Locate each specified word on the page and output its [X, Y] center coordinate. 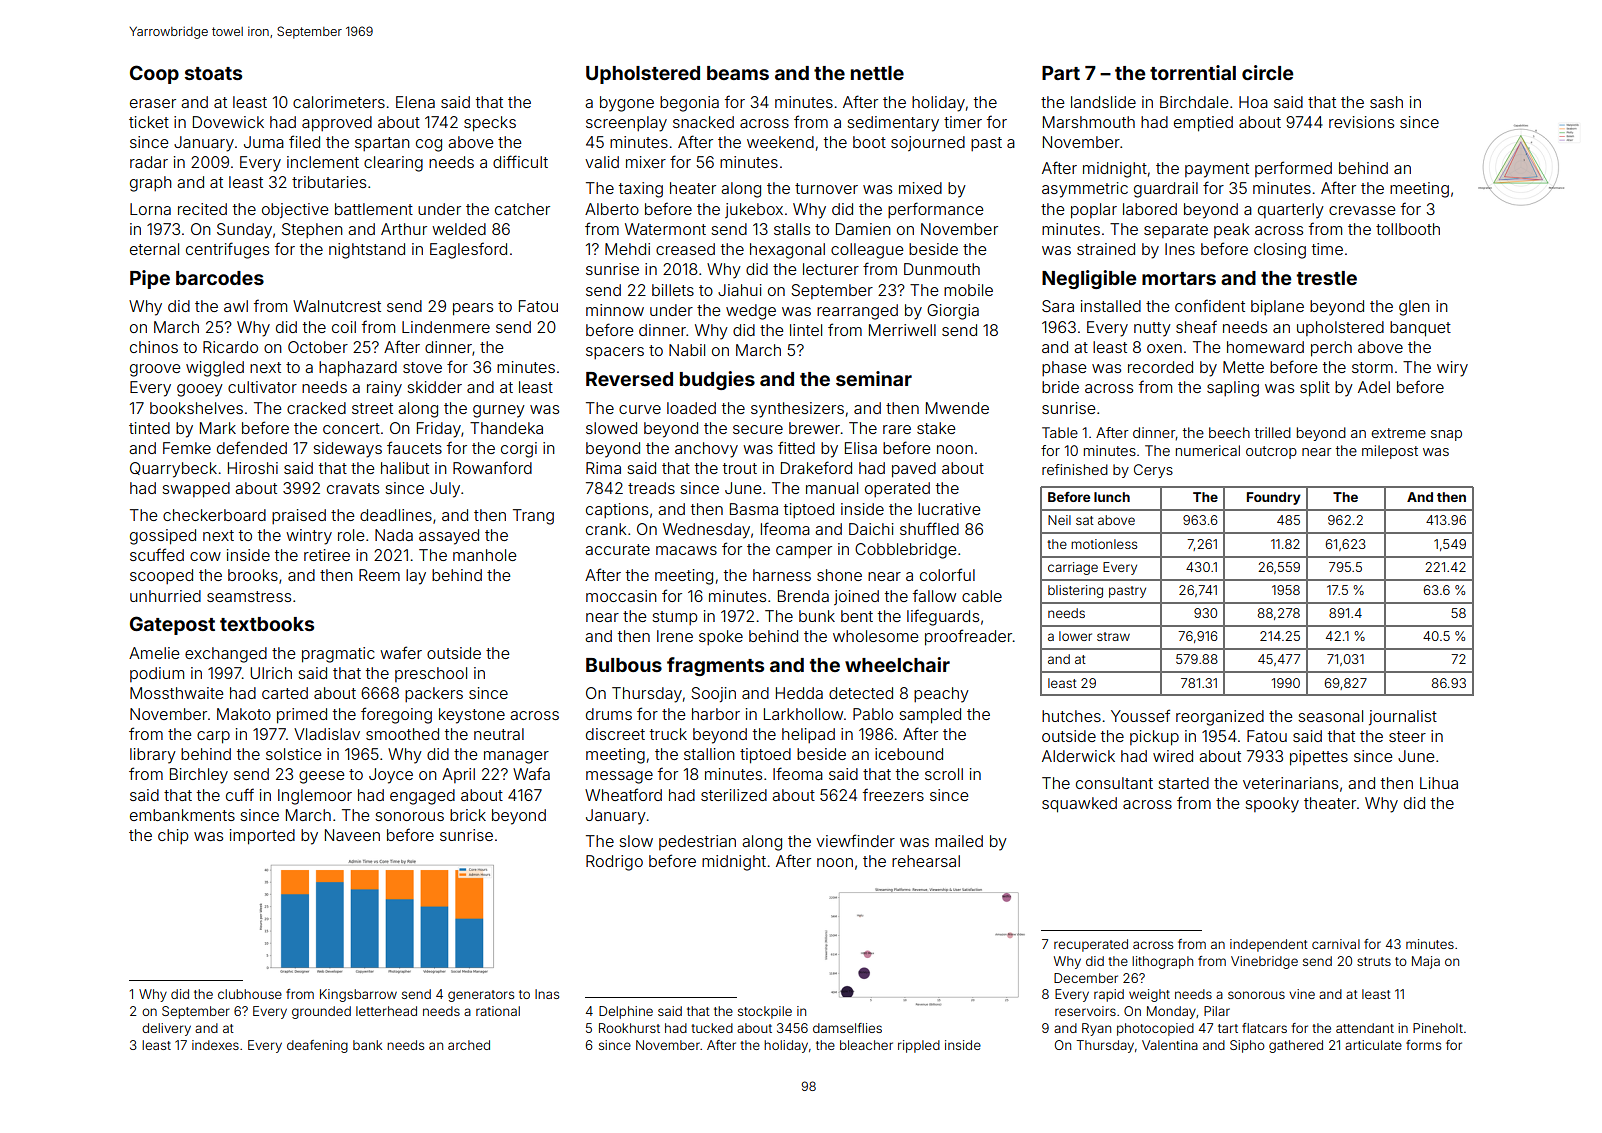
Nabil [687, 350]
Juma [264, 142]
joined [856, 597]
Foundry [1274, 498]
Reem [379, 575]
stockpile [765, 1012]
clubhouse [250, 994]
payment [1217, 170]
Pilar [1217, 1011]
